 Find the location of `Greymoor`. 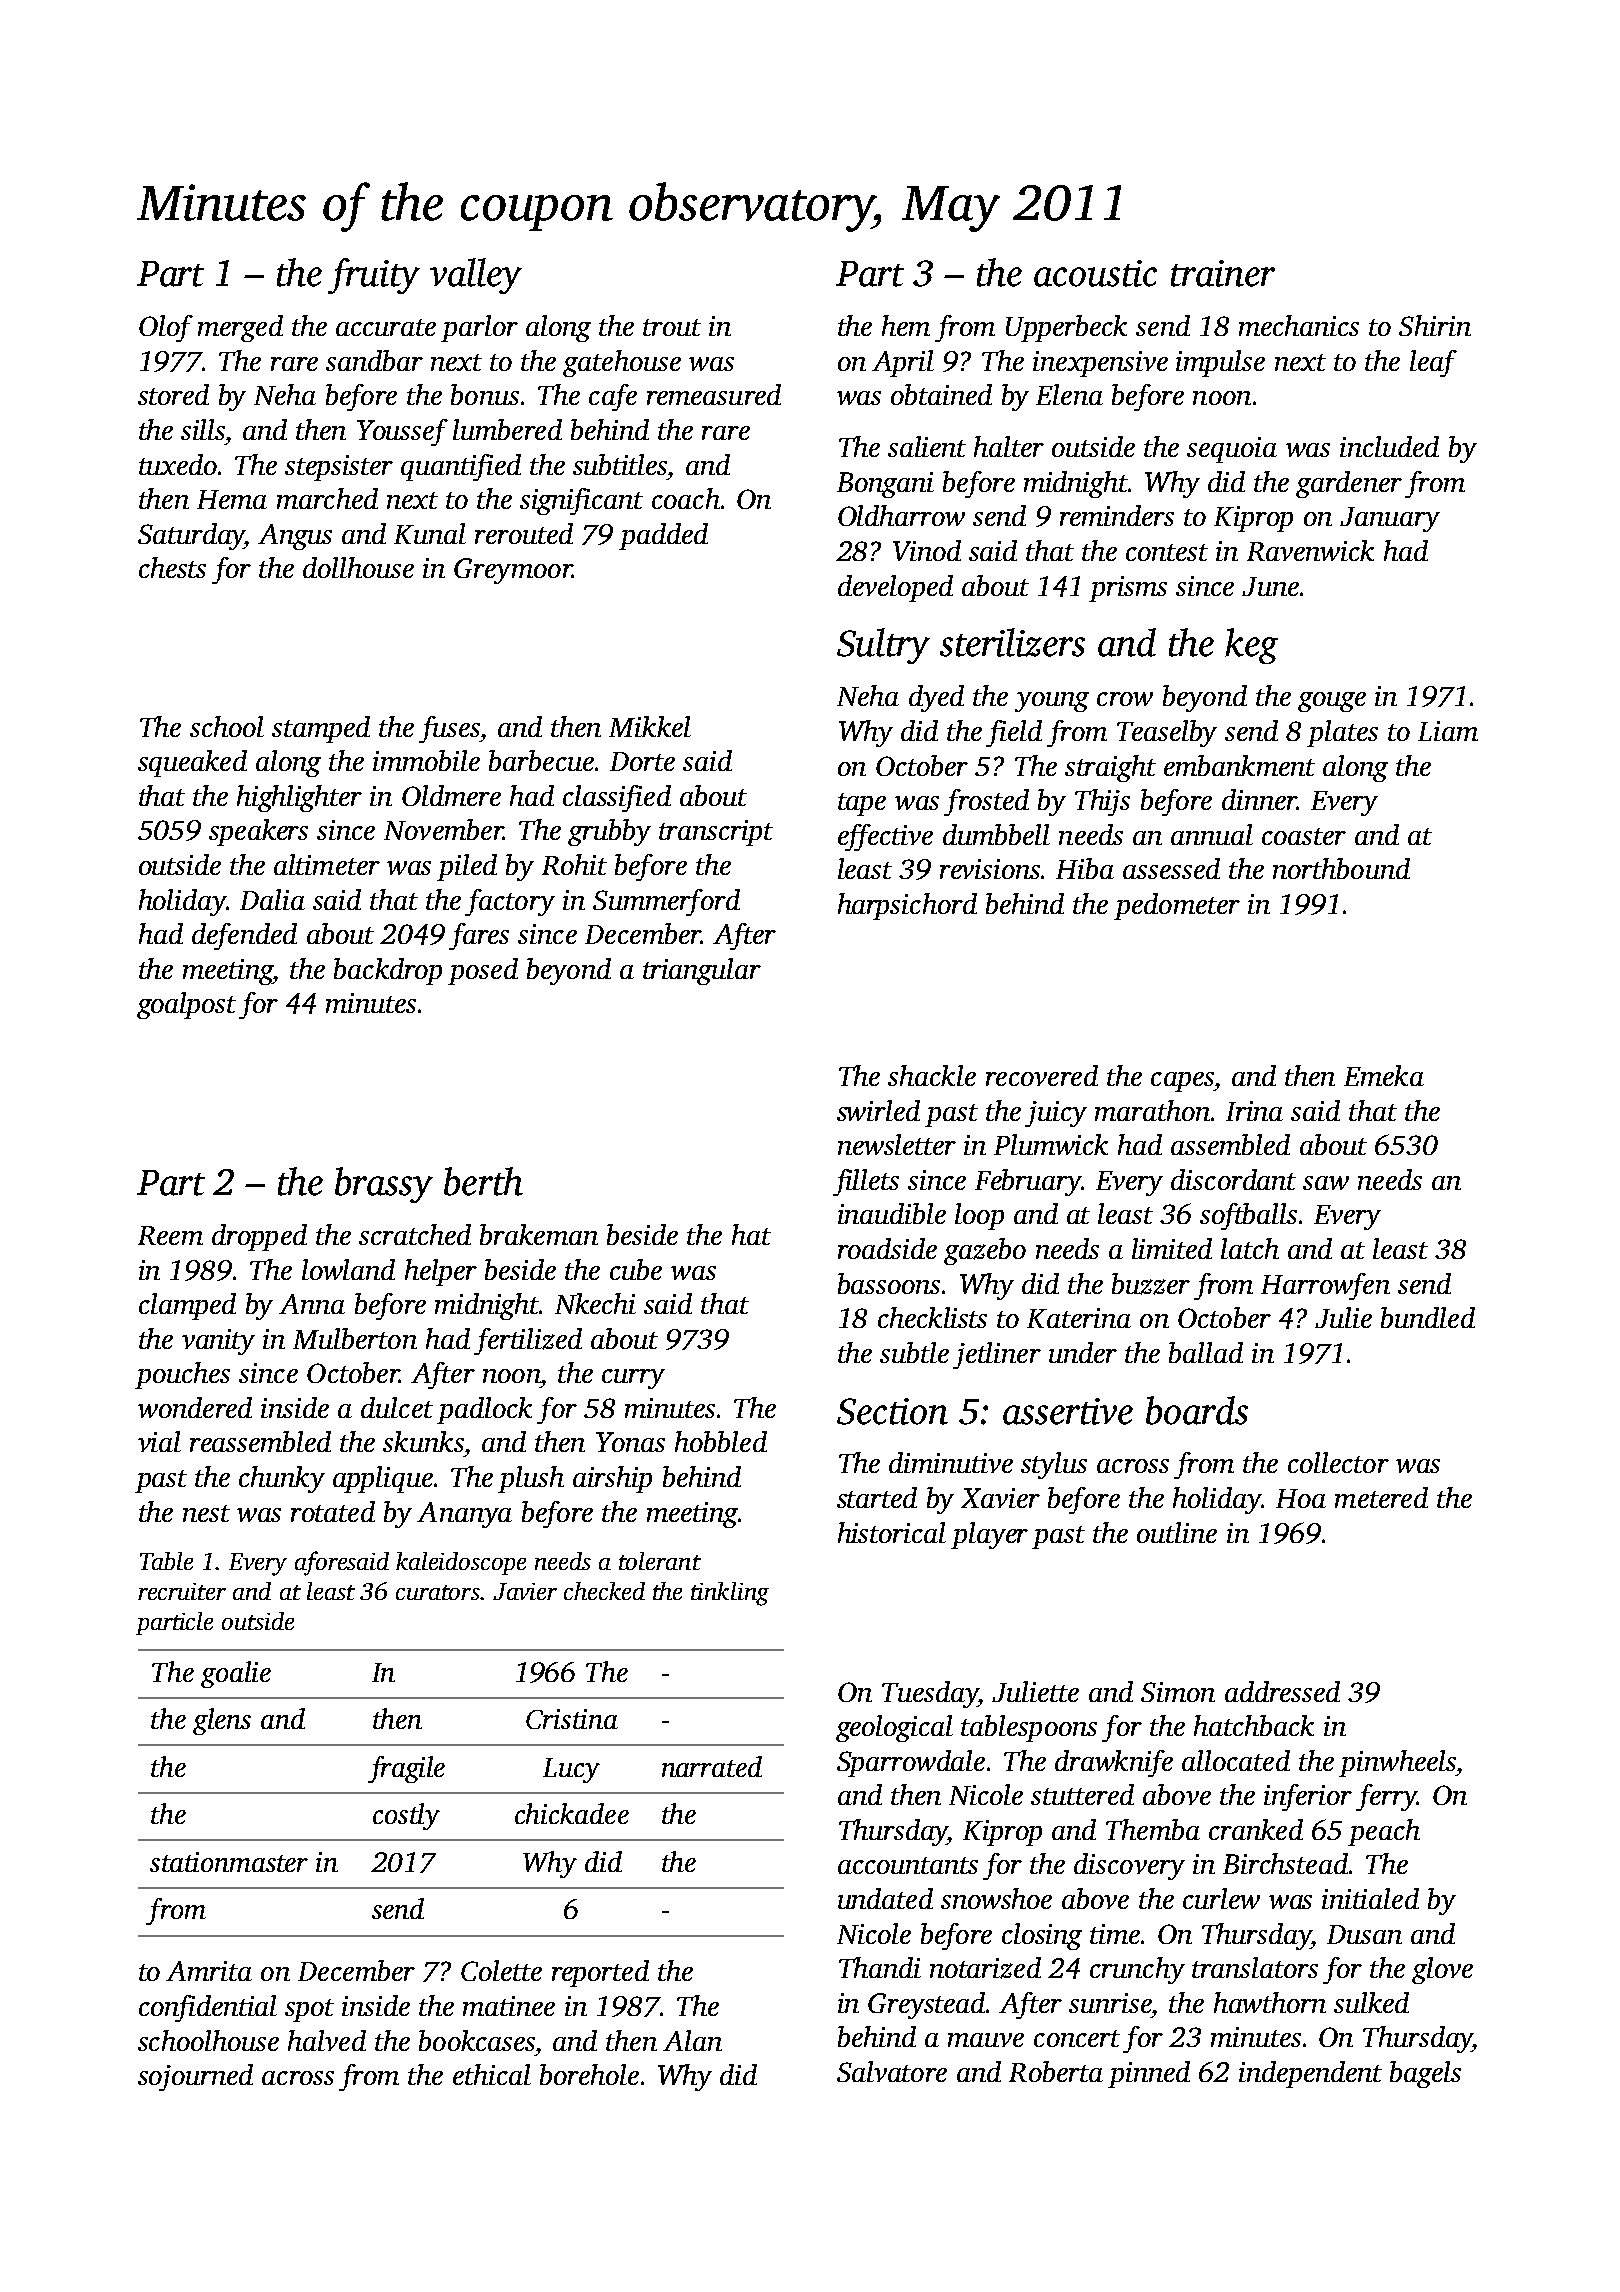

Greymoor is located at coordinates (513, 571).
